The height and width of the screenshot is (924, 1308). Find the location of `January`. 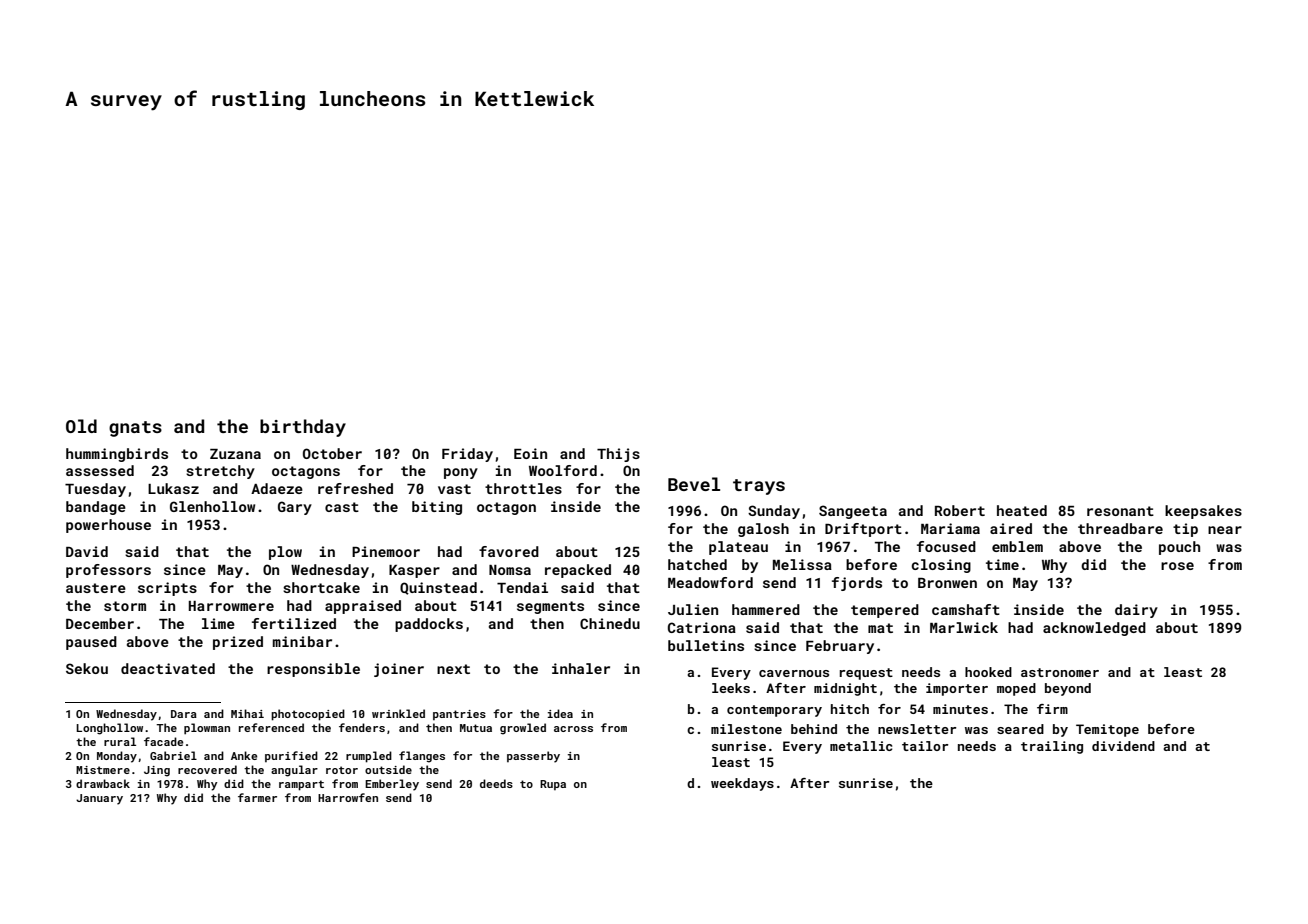

January is located at coordinates (99, 799).
